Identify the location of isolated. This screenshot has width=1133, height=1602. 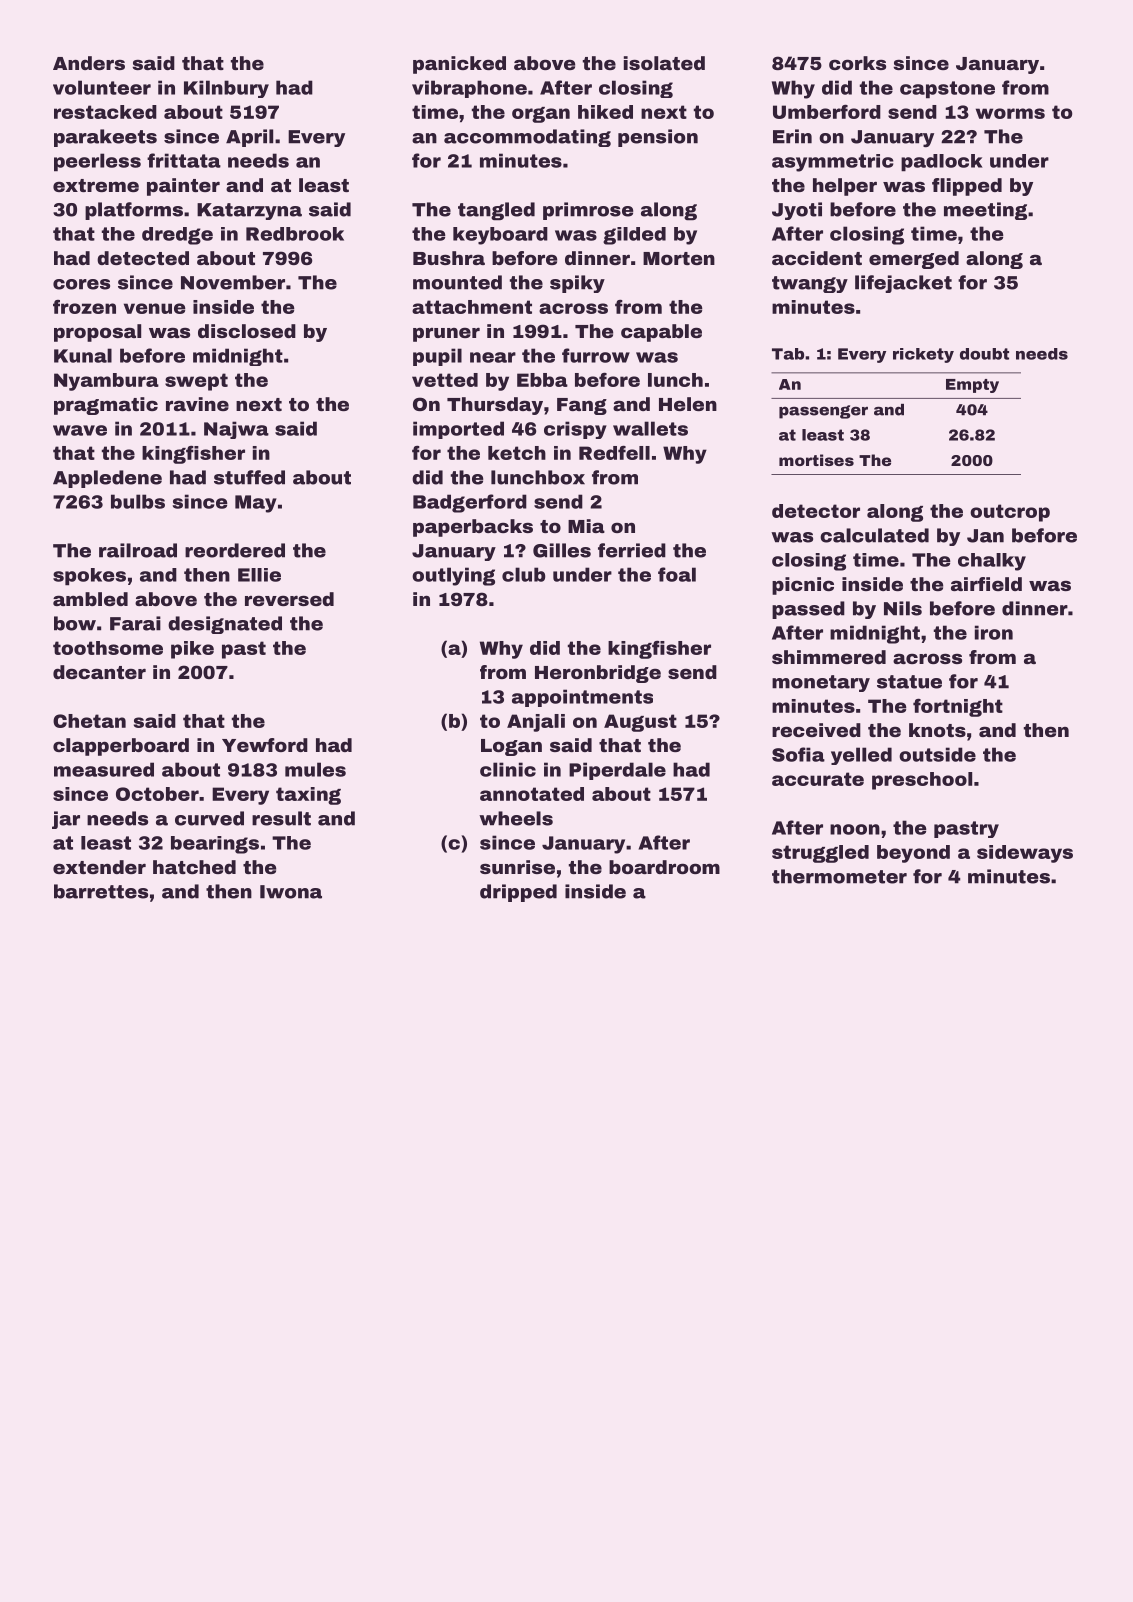
(664, 63).
